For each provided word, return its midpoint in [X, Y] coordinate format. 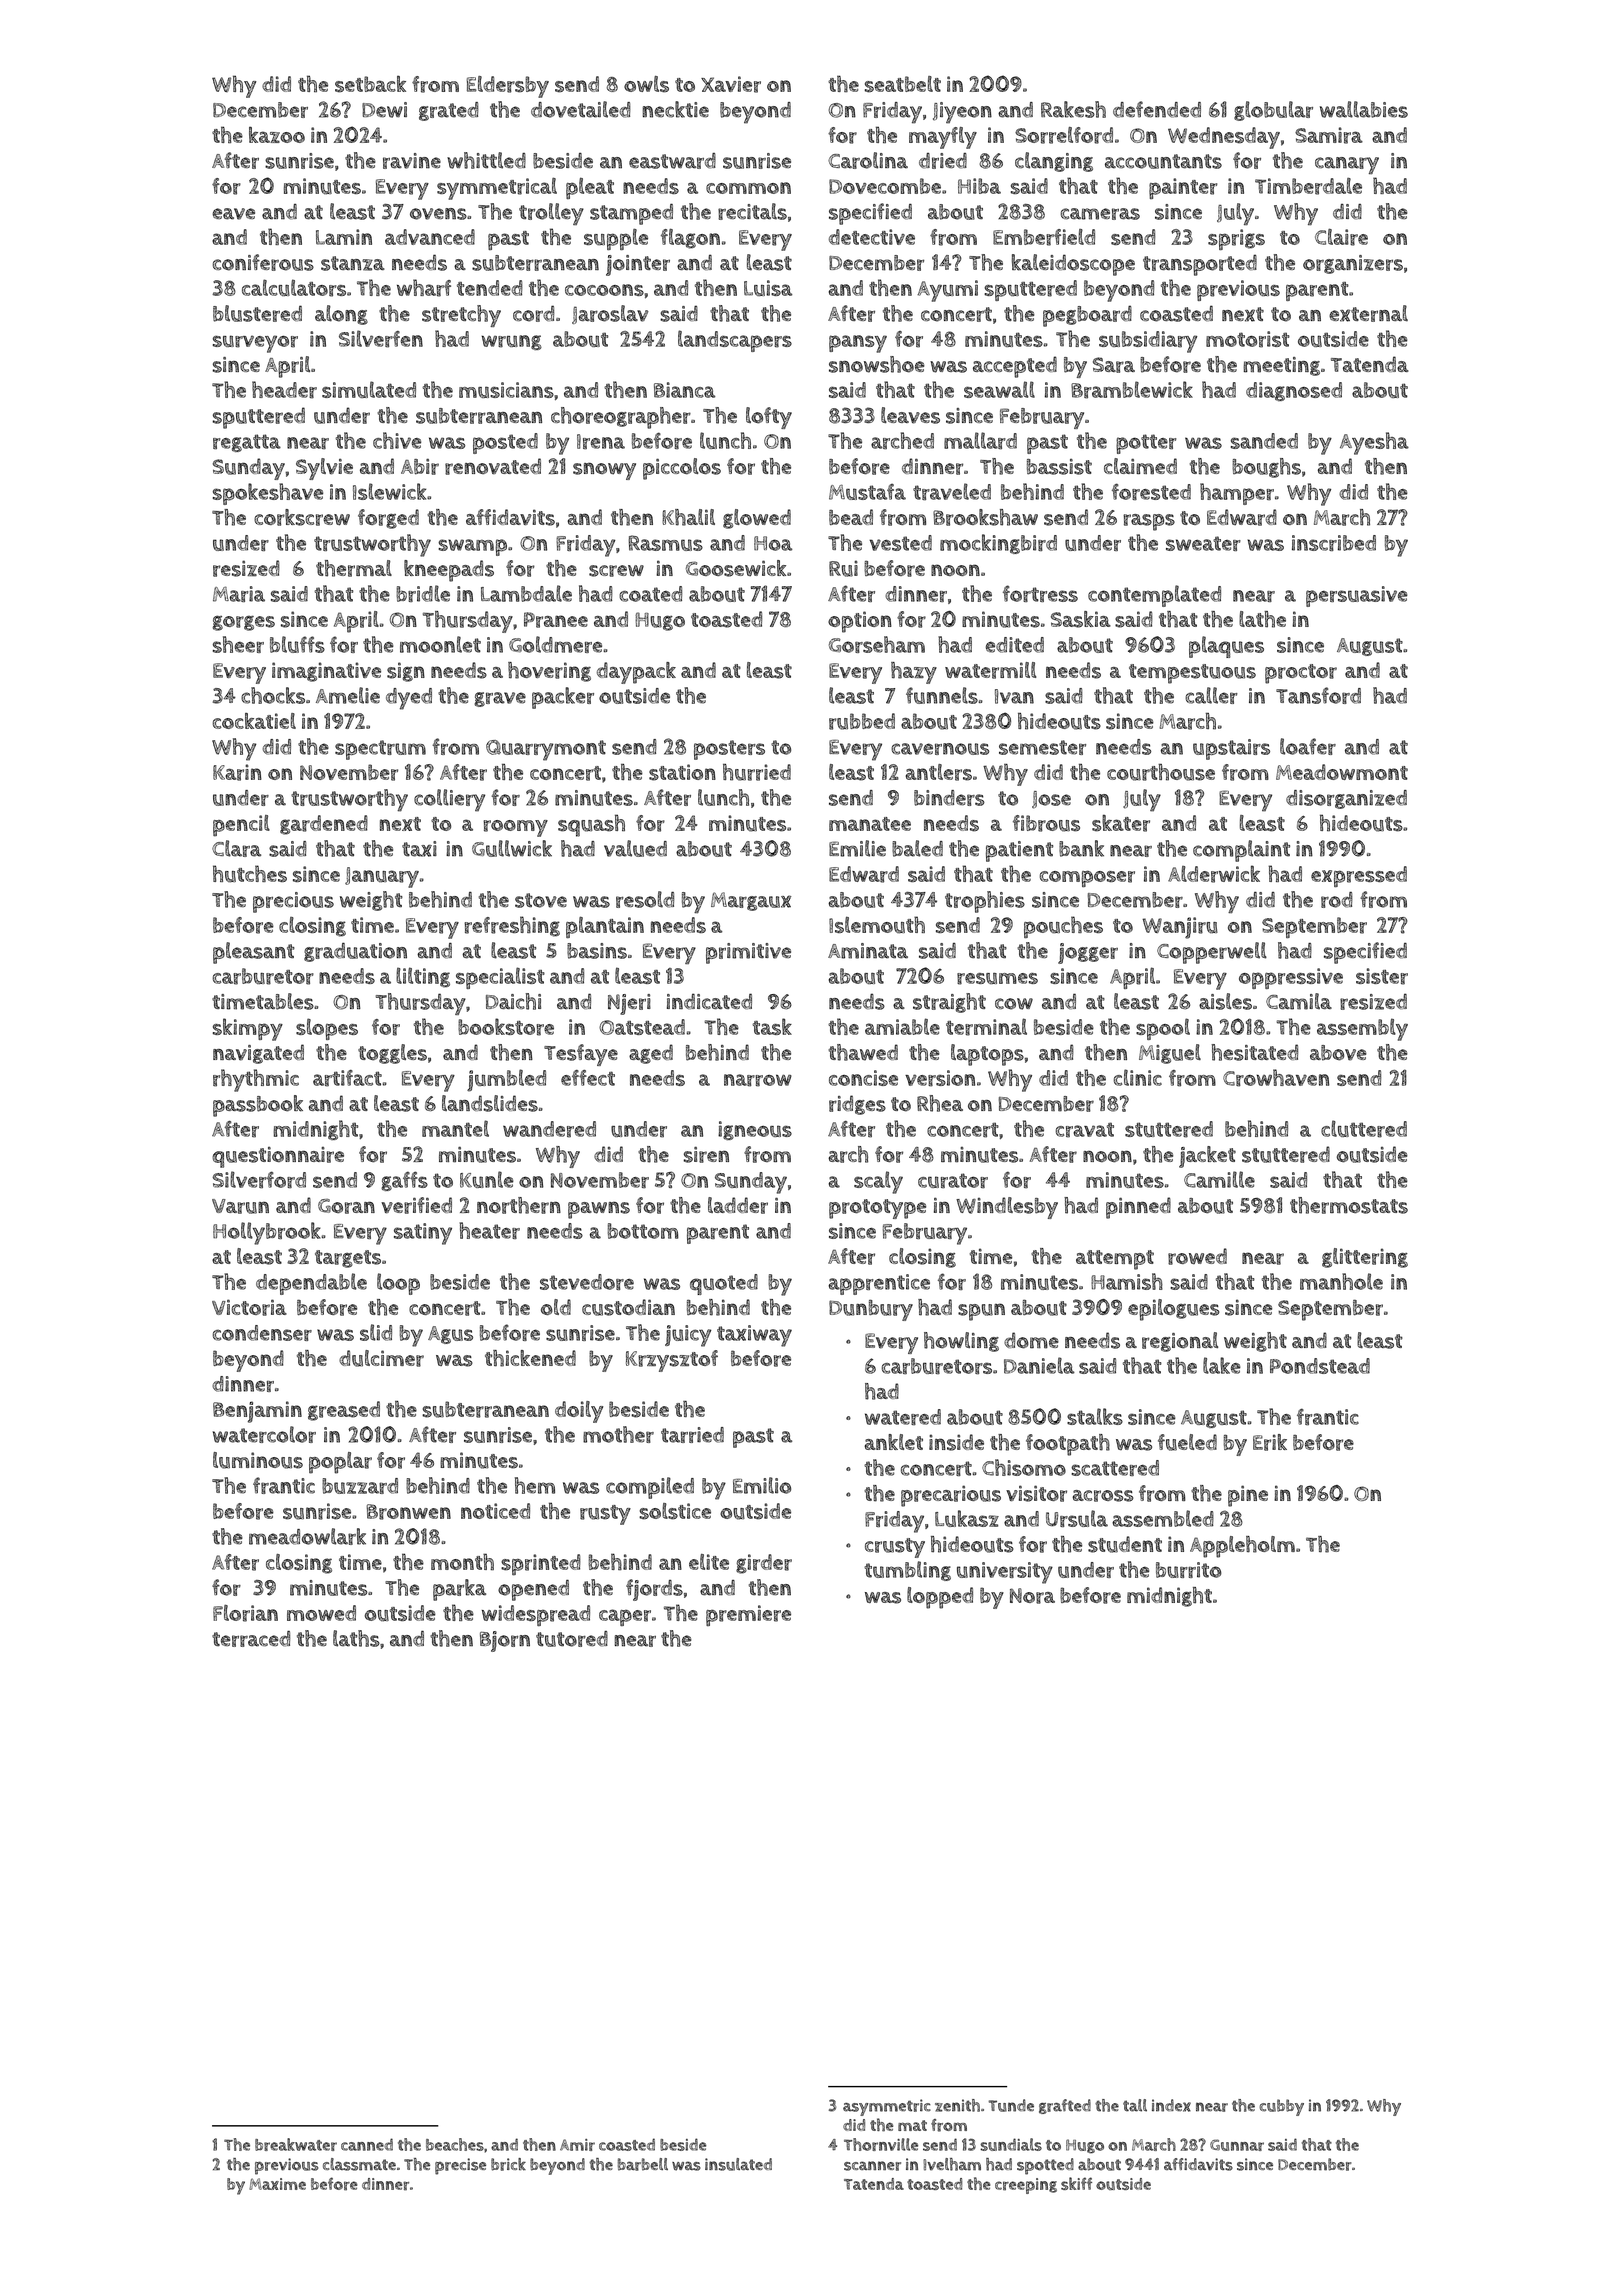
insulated [738, 2164]
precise [460, 2166]
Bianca [684, 390]
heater [490, 1230]
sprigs [1236, 239]
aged [651, 1054]
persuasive [1357, 596]
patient [1019, 851]
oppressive [1291, 978]
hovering [549, 672]
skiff [1076, 2183]
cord [533, 313]
